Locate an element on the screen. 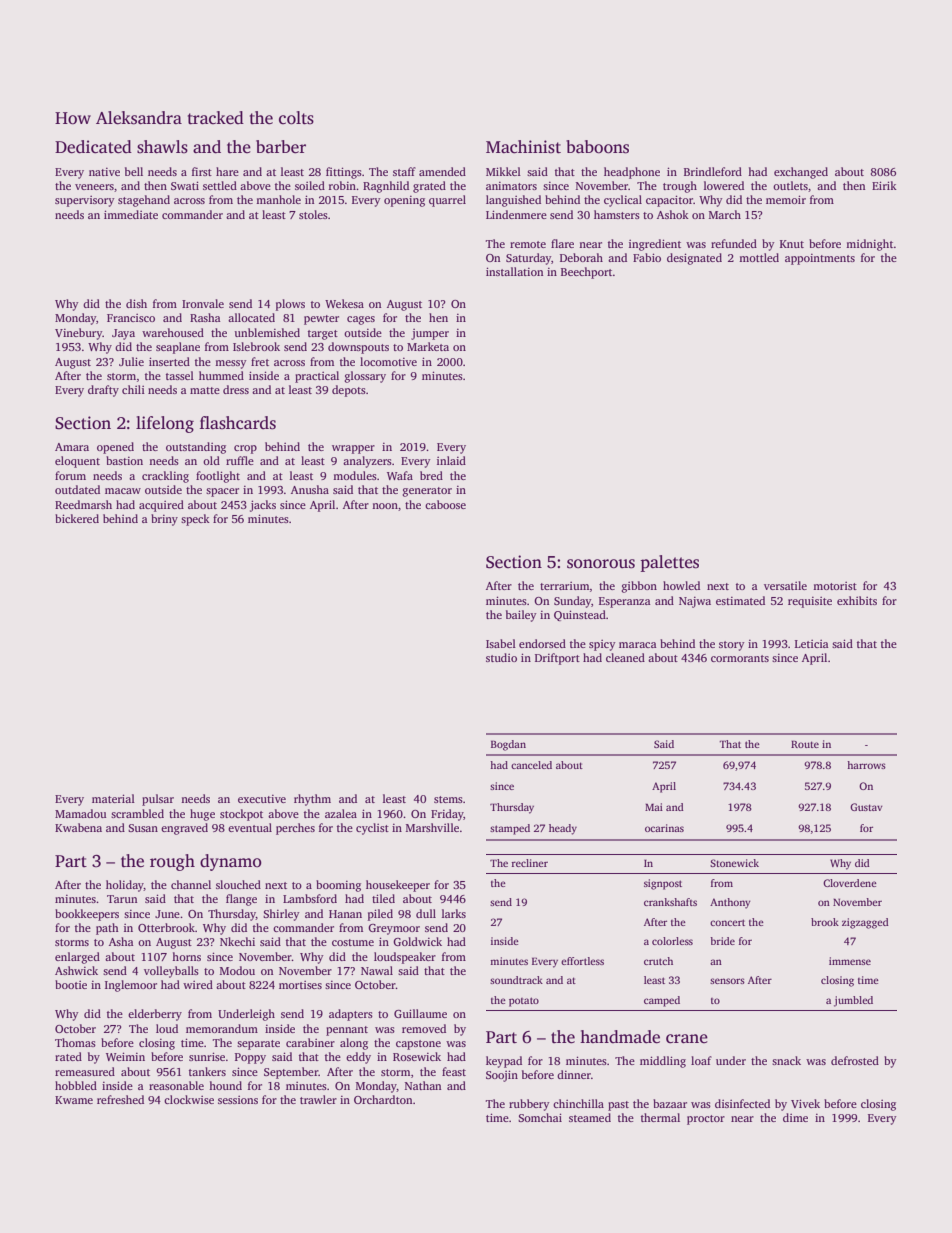 The width and height of the screenshot is (952, 1233). baboons is located at coordinates (597, 147).
